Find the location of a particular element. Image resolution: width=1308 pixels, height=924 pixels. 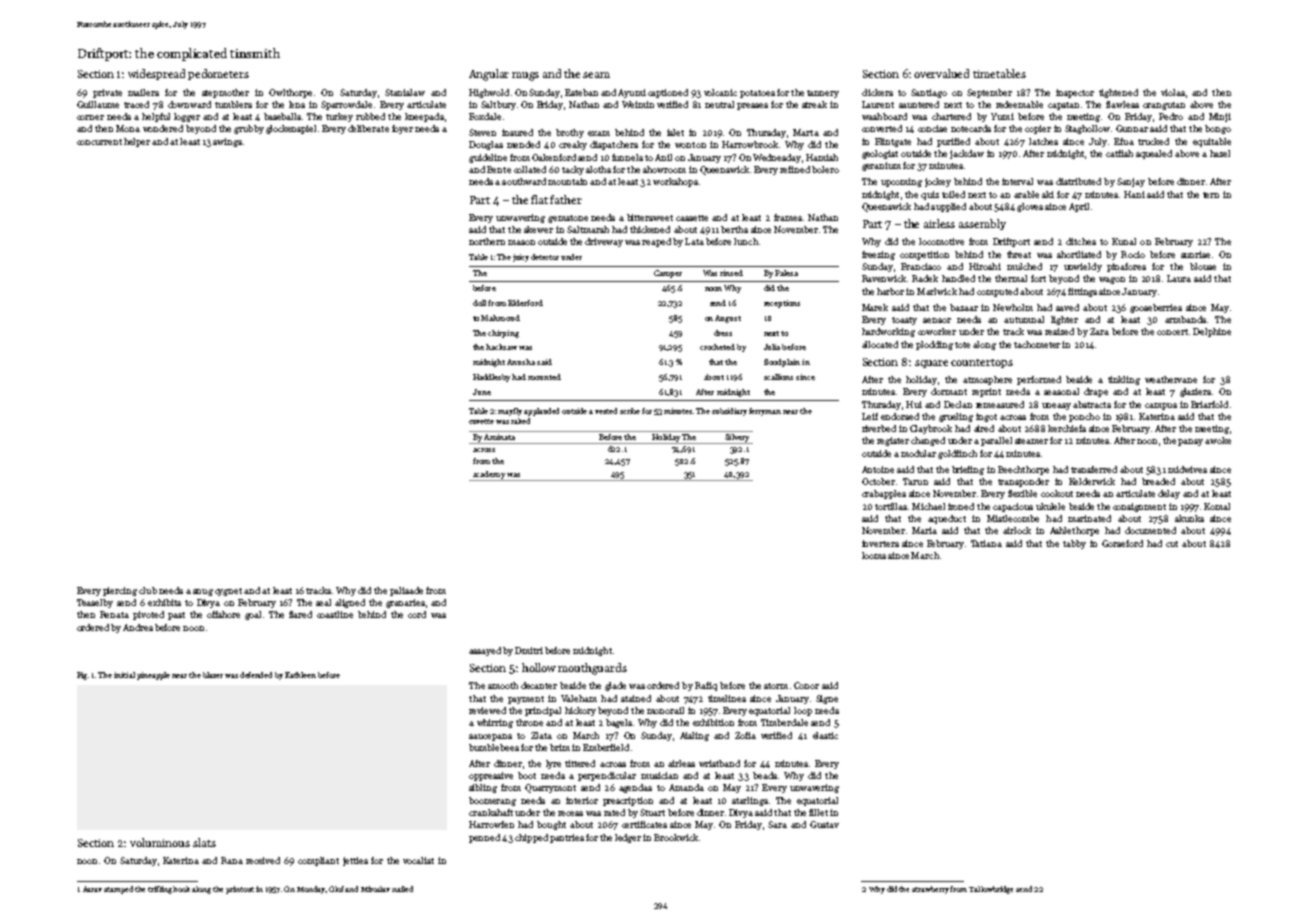

elastic is located at coordinates (825, 735).
